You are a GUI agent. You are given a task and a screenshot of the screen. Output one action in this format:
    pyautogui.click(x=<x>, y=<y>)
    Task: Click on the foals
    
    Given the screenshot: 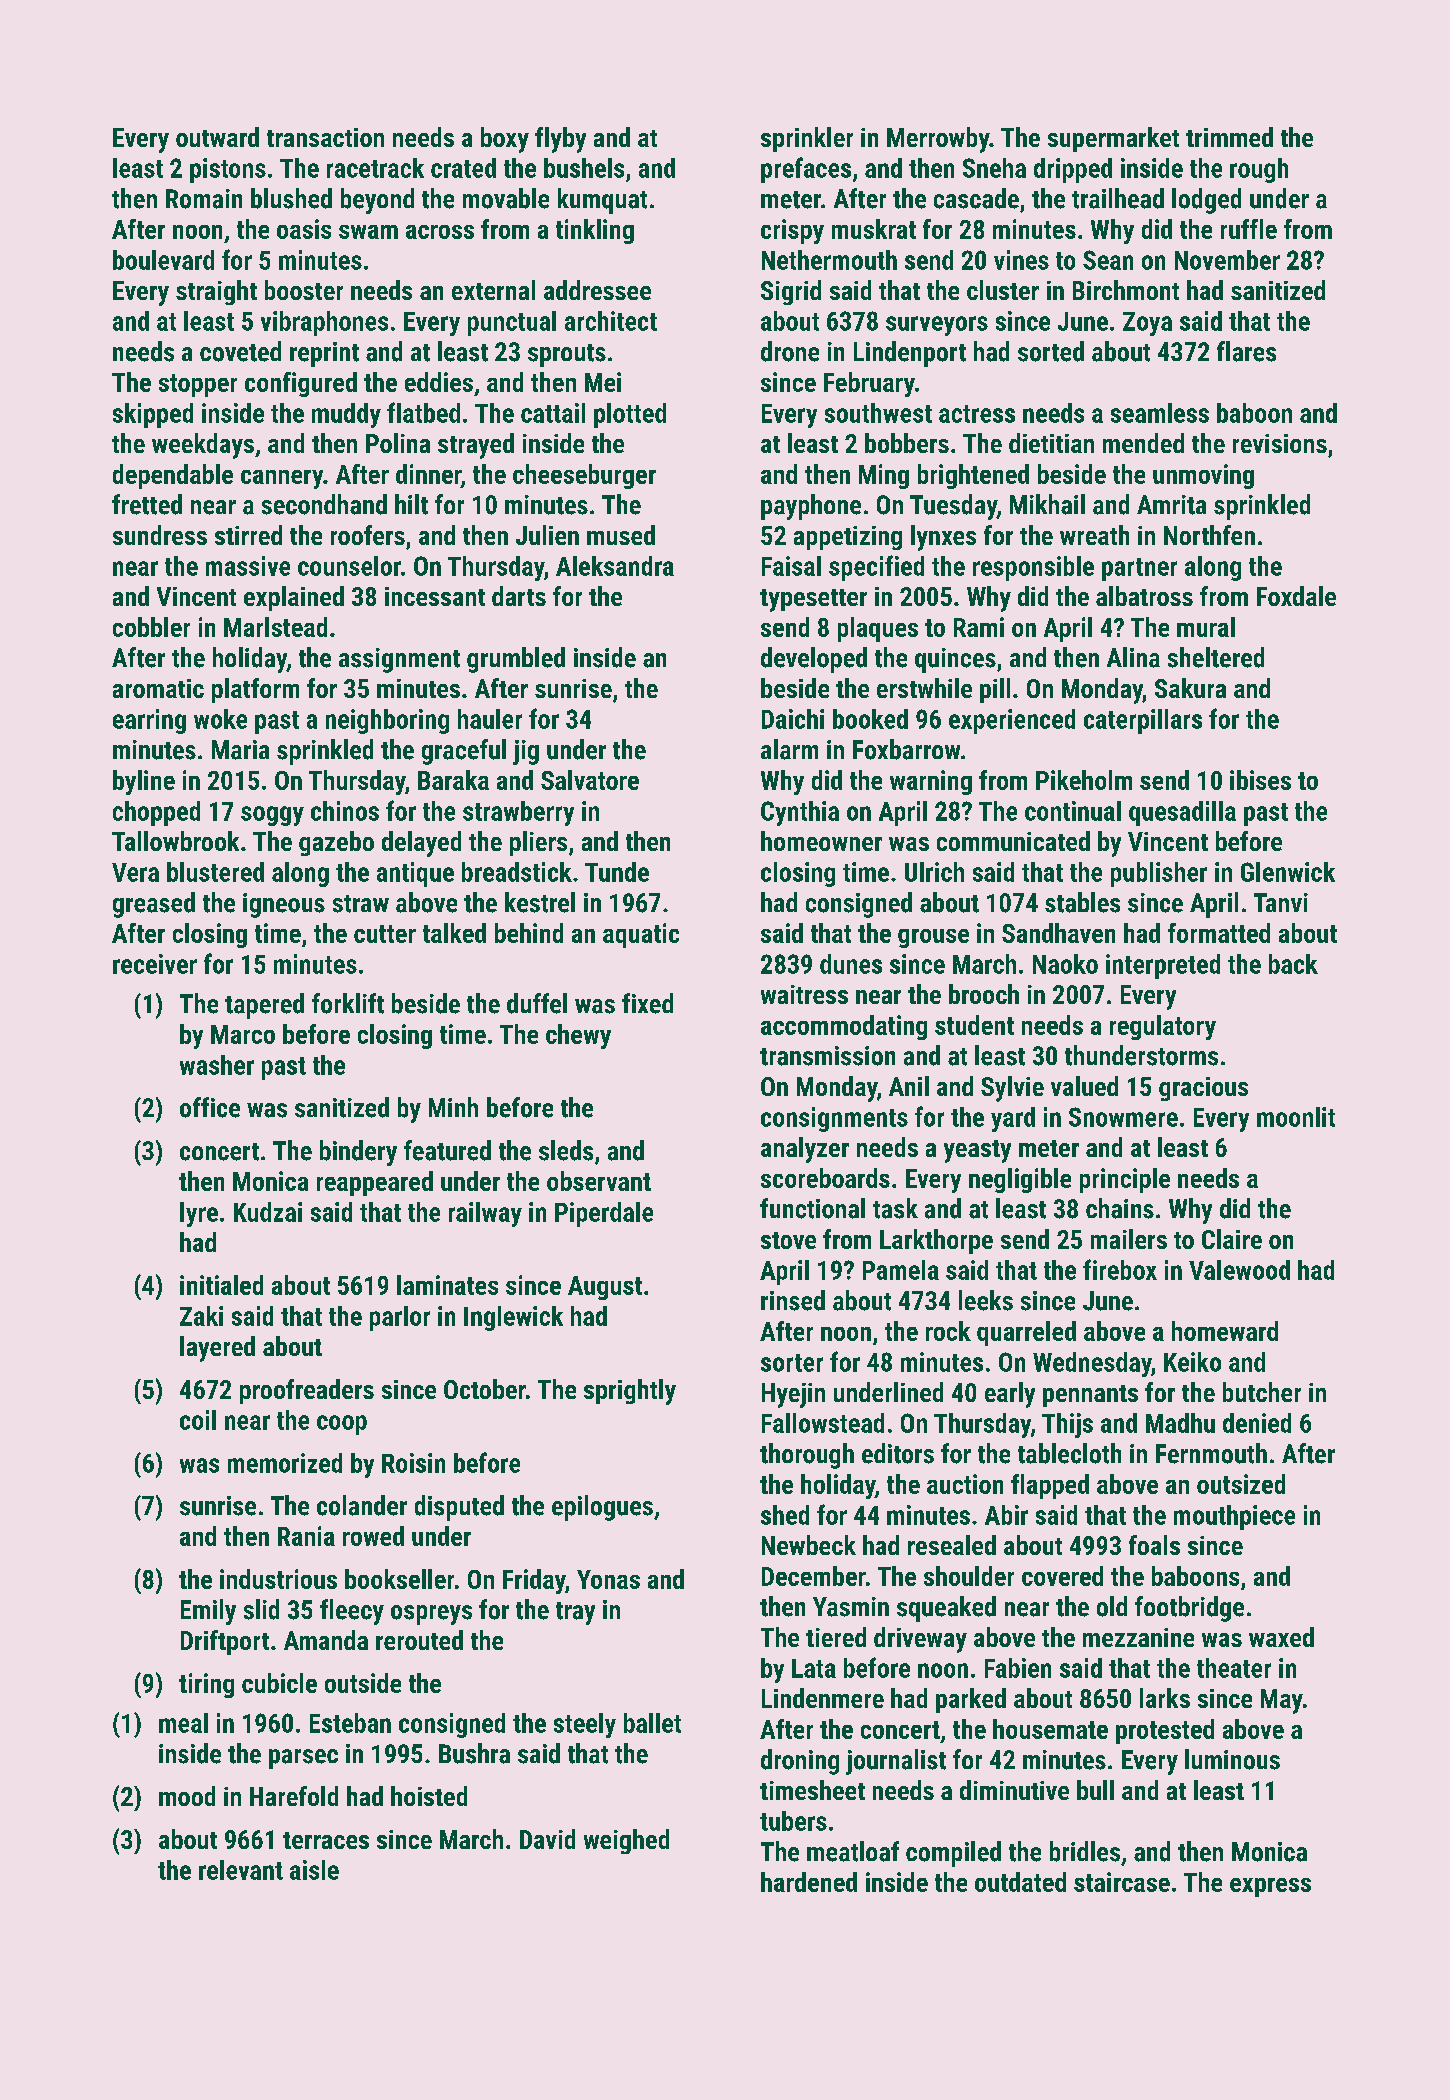 What is the action you would take?
    pyautogui.click(x=1154, y=1545)
